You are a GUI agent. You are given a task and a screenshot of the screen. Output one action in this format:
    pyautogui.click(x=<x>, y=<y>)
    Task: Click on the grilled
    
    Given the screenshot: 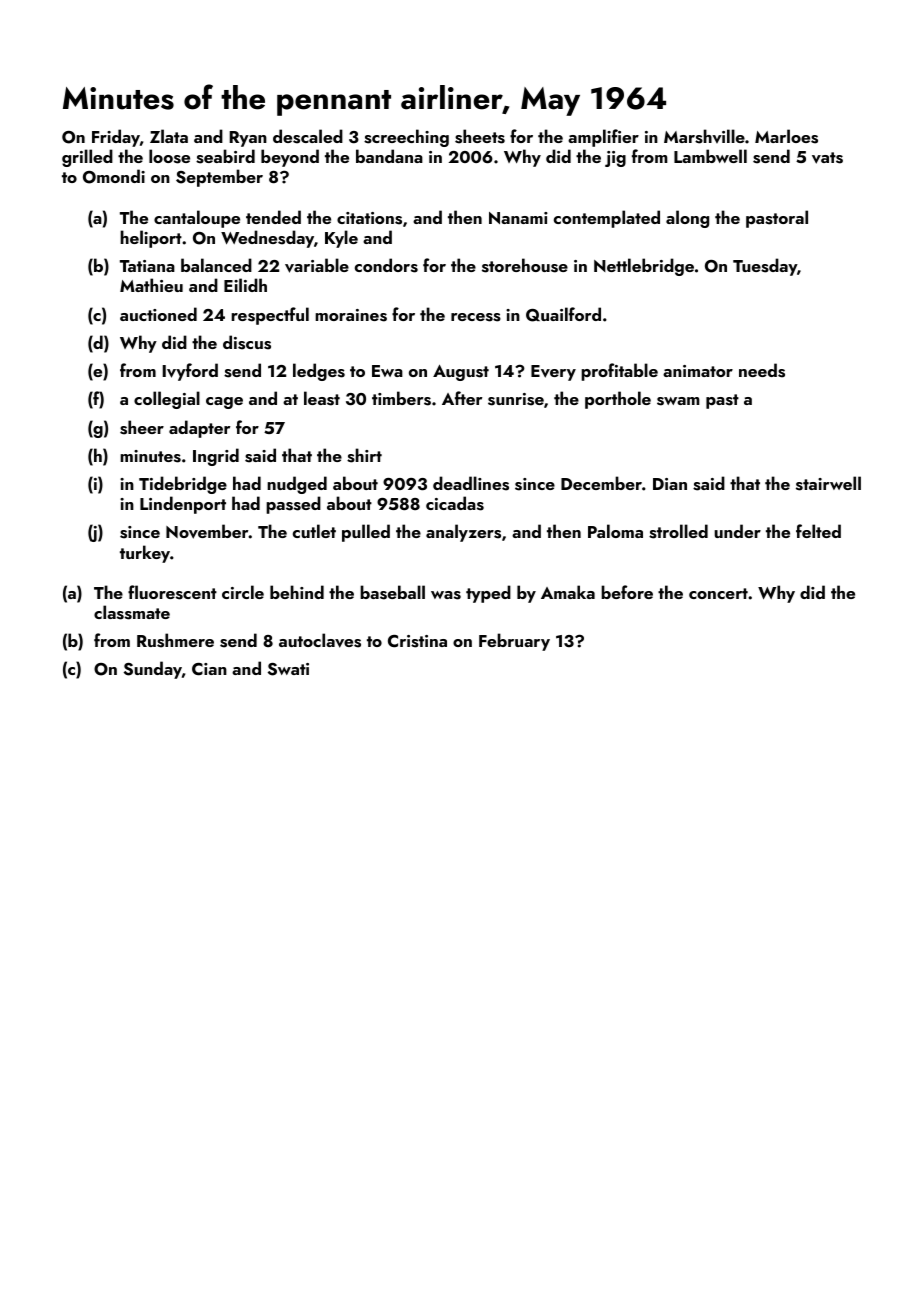 What is the action you would take?
    pyautogui.click(x=87, y=158)
